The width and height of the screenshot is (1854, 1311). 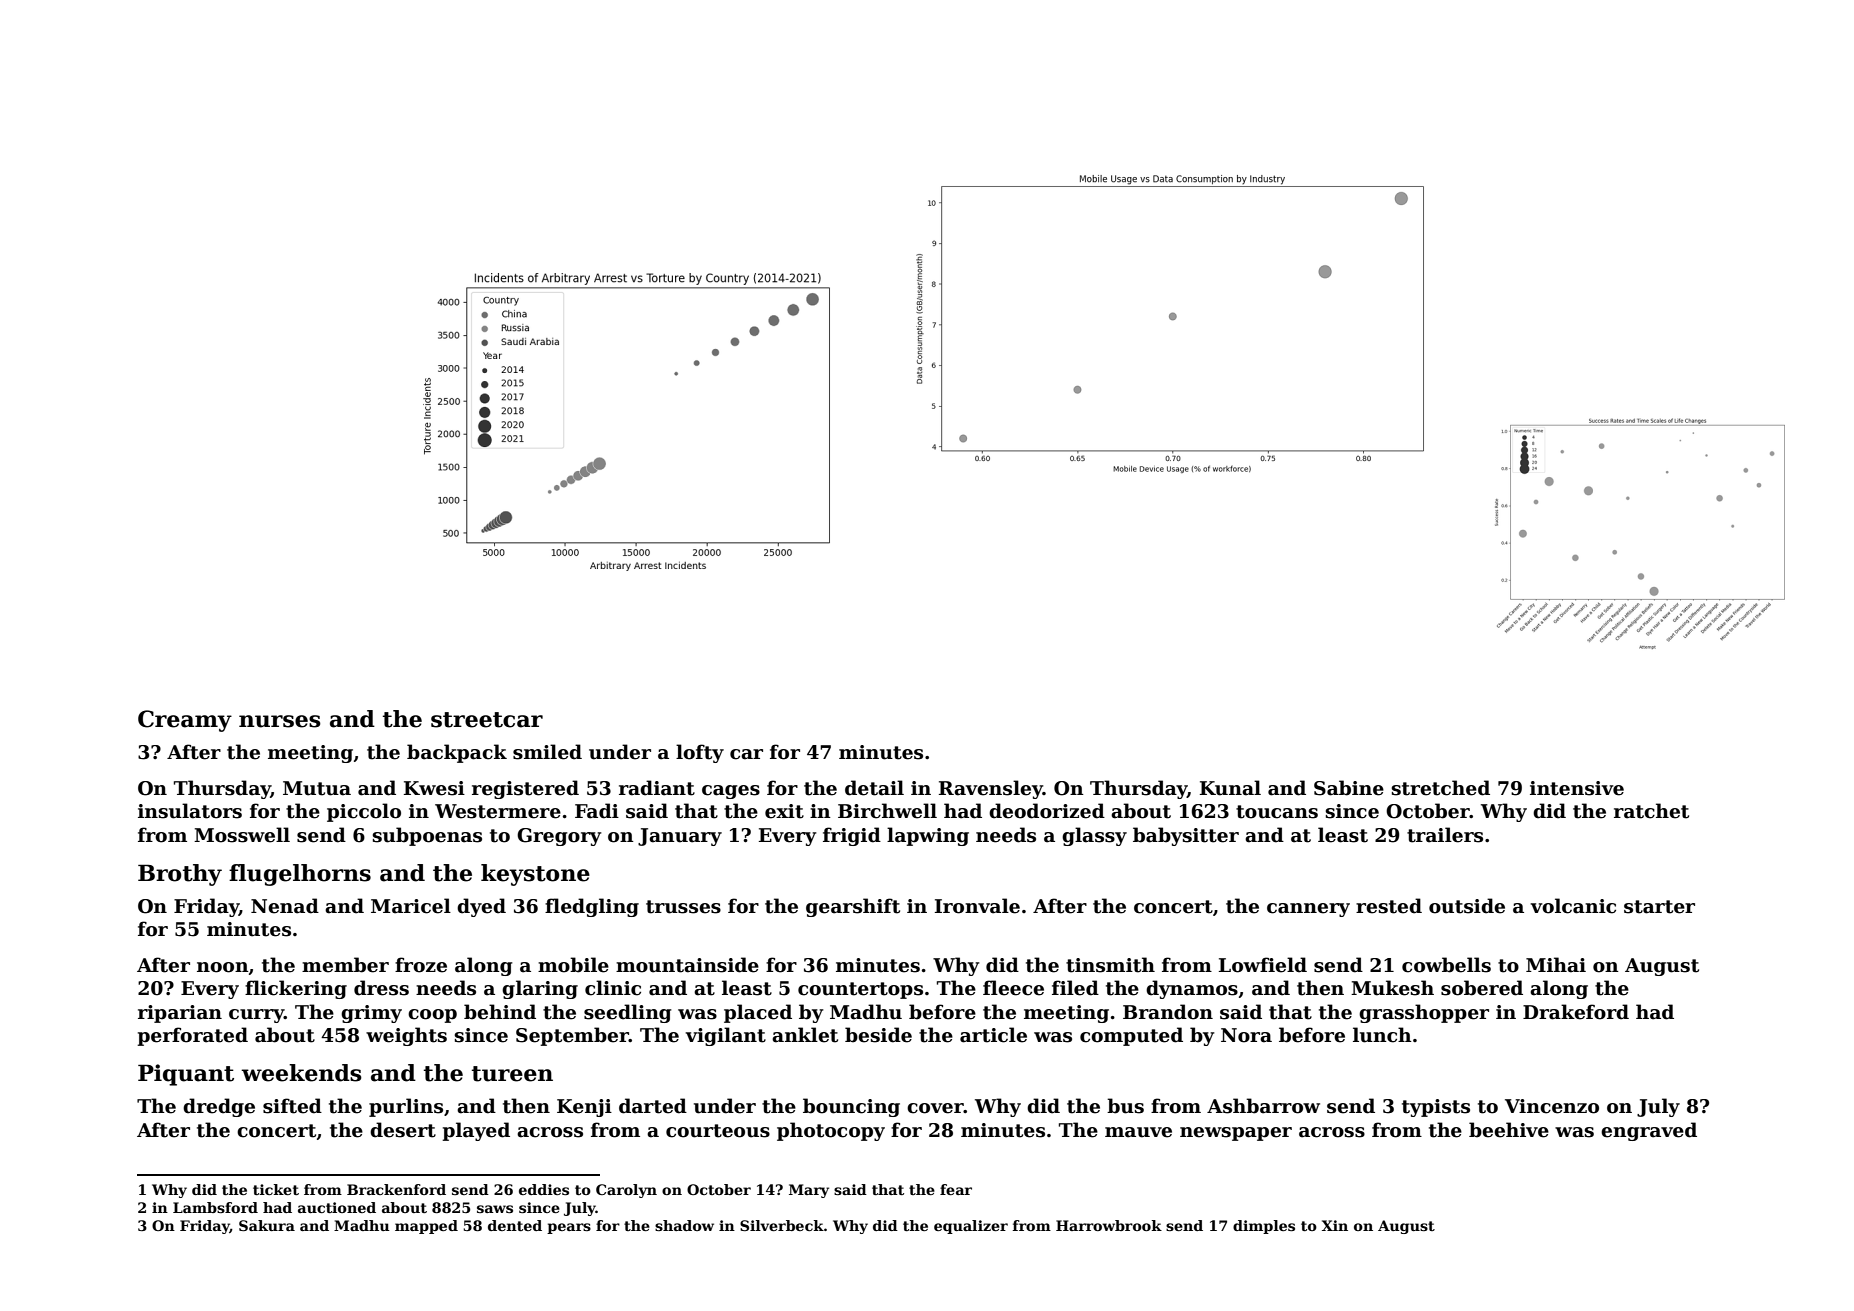 What do you see at coordinates (1110, 965) in the screenshot?
I see `tinsmith` at bounding box center [1110, 965].
